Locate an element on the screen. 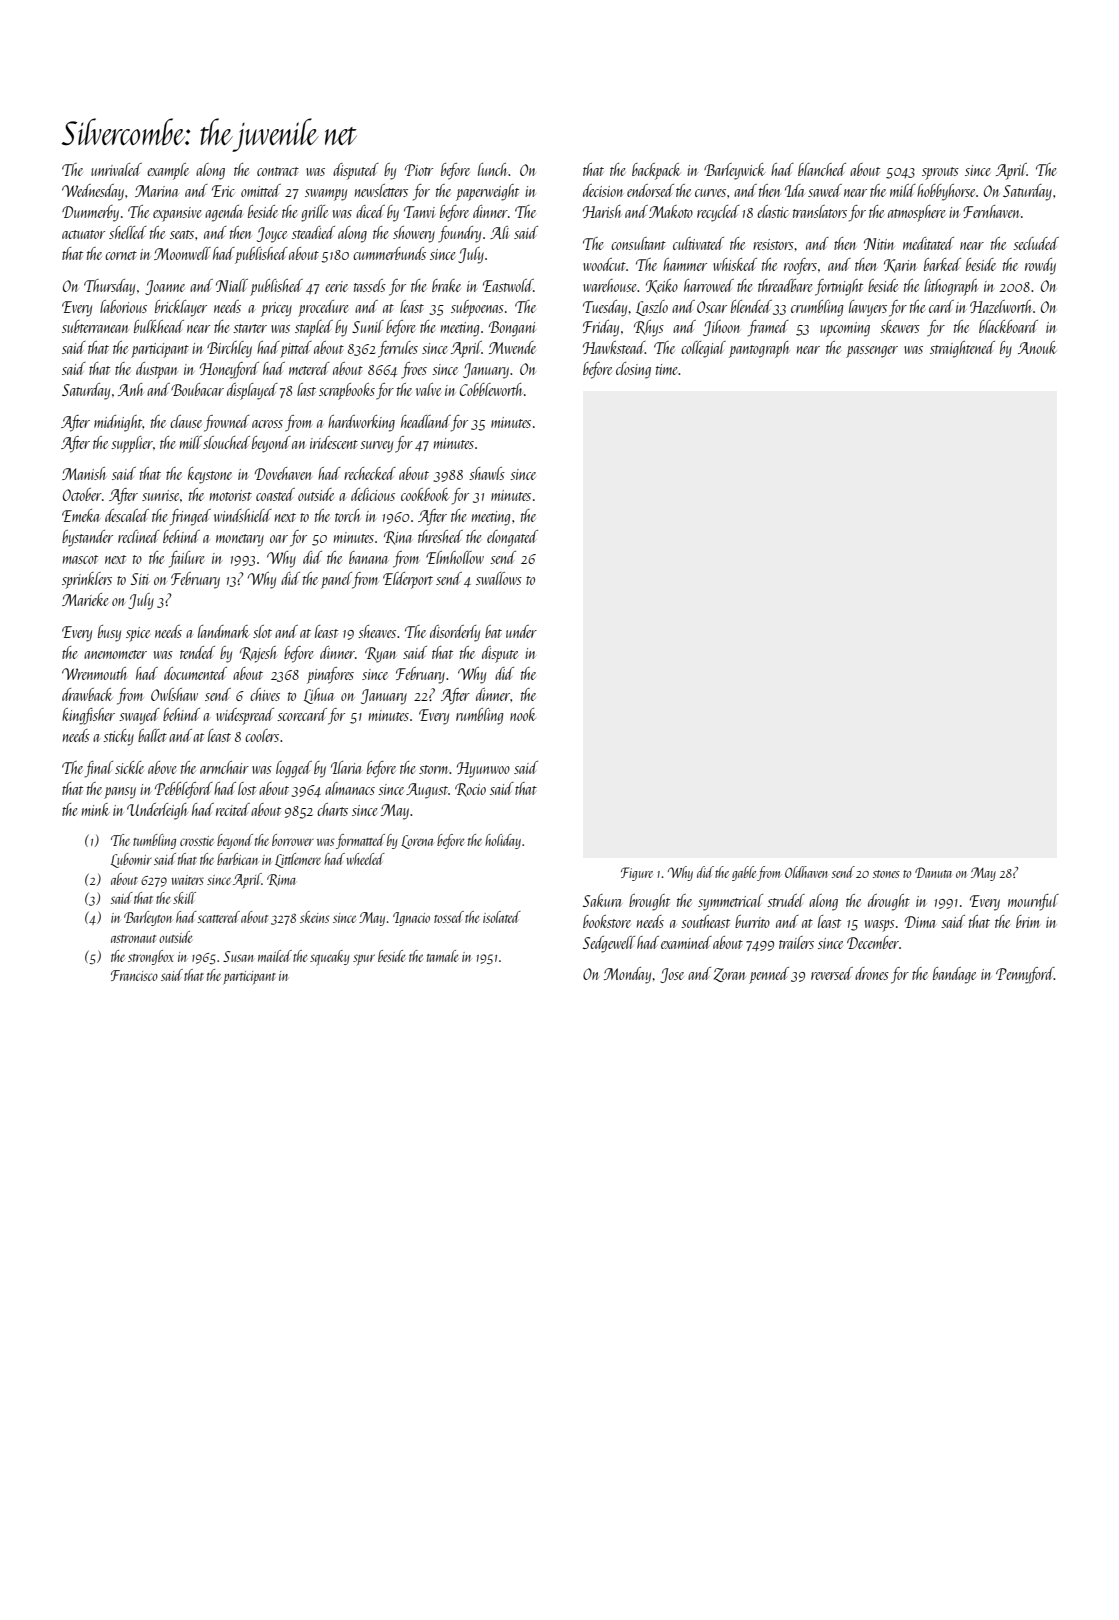 This screenshot has width=1119, height=1620. midnight is located at coordinates (118, 423).
